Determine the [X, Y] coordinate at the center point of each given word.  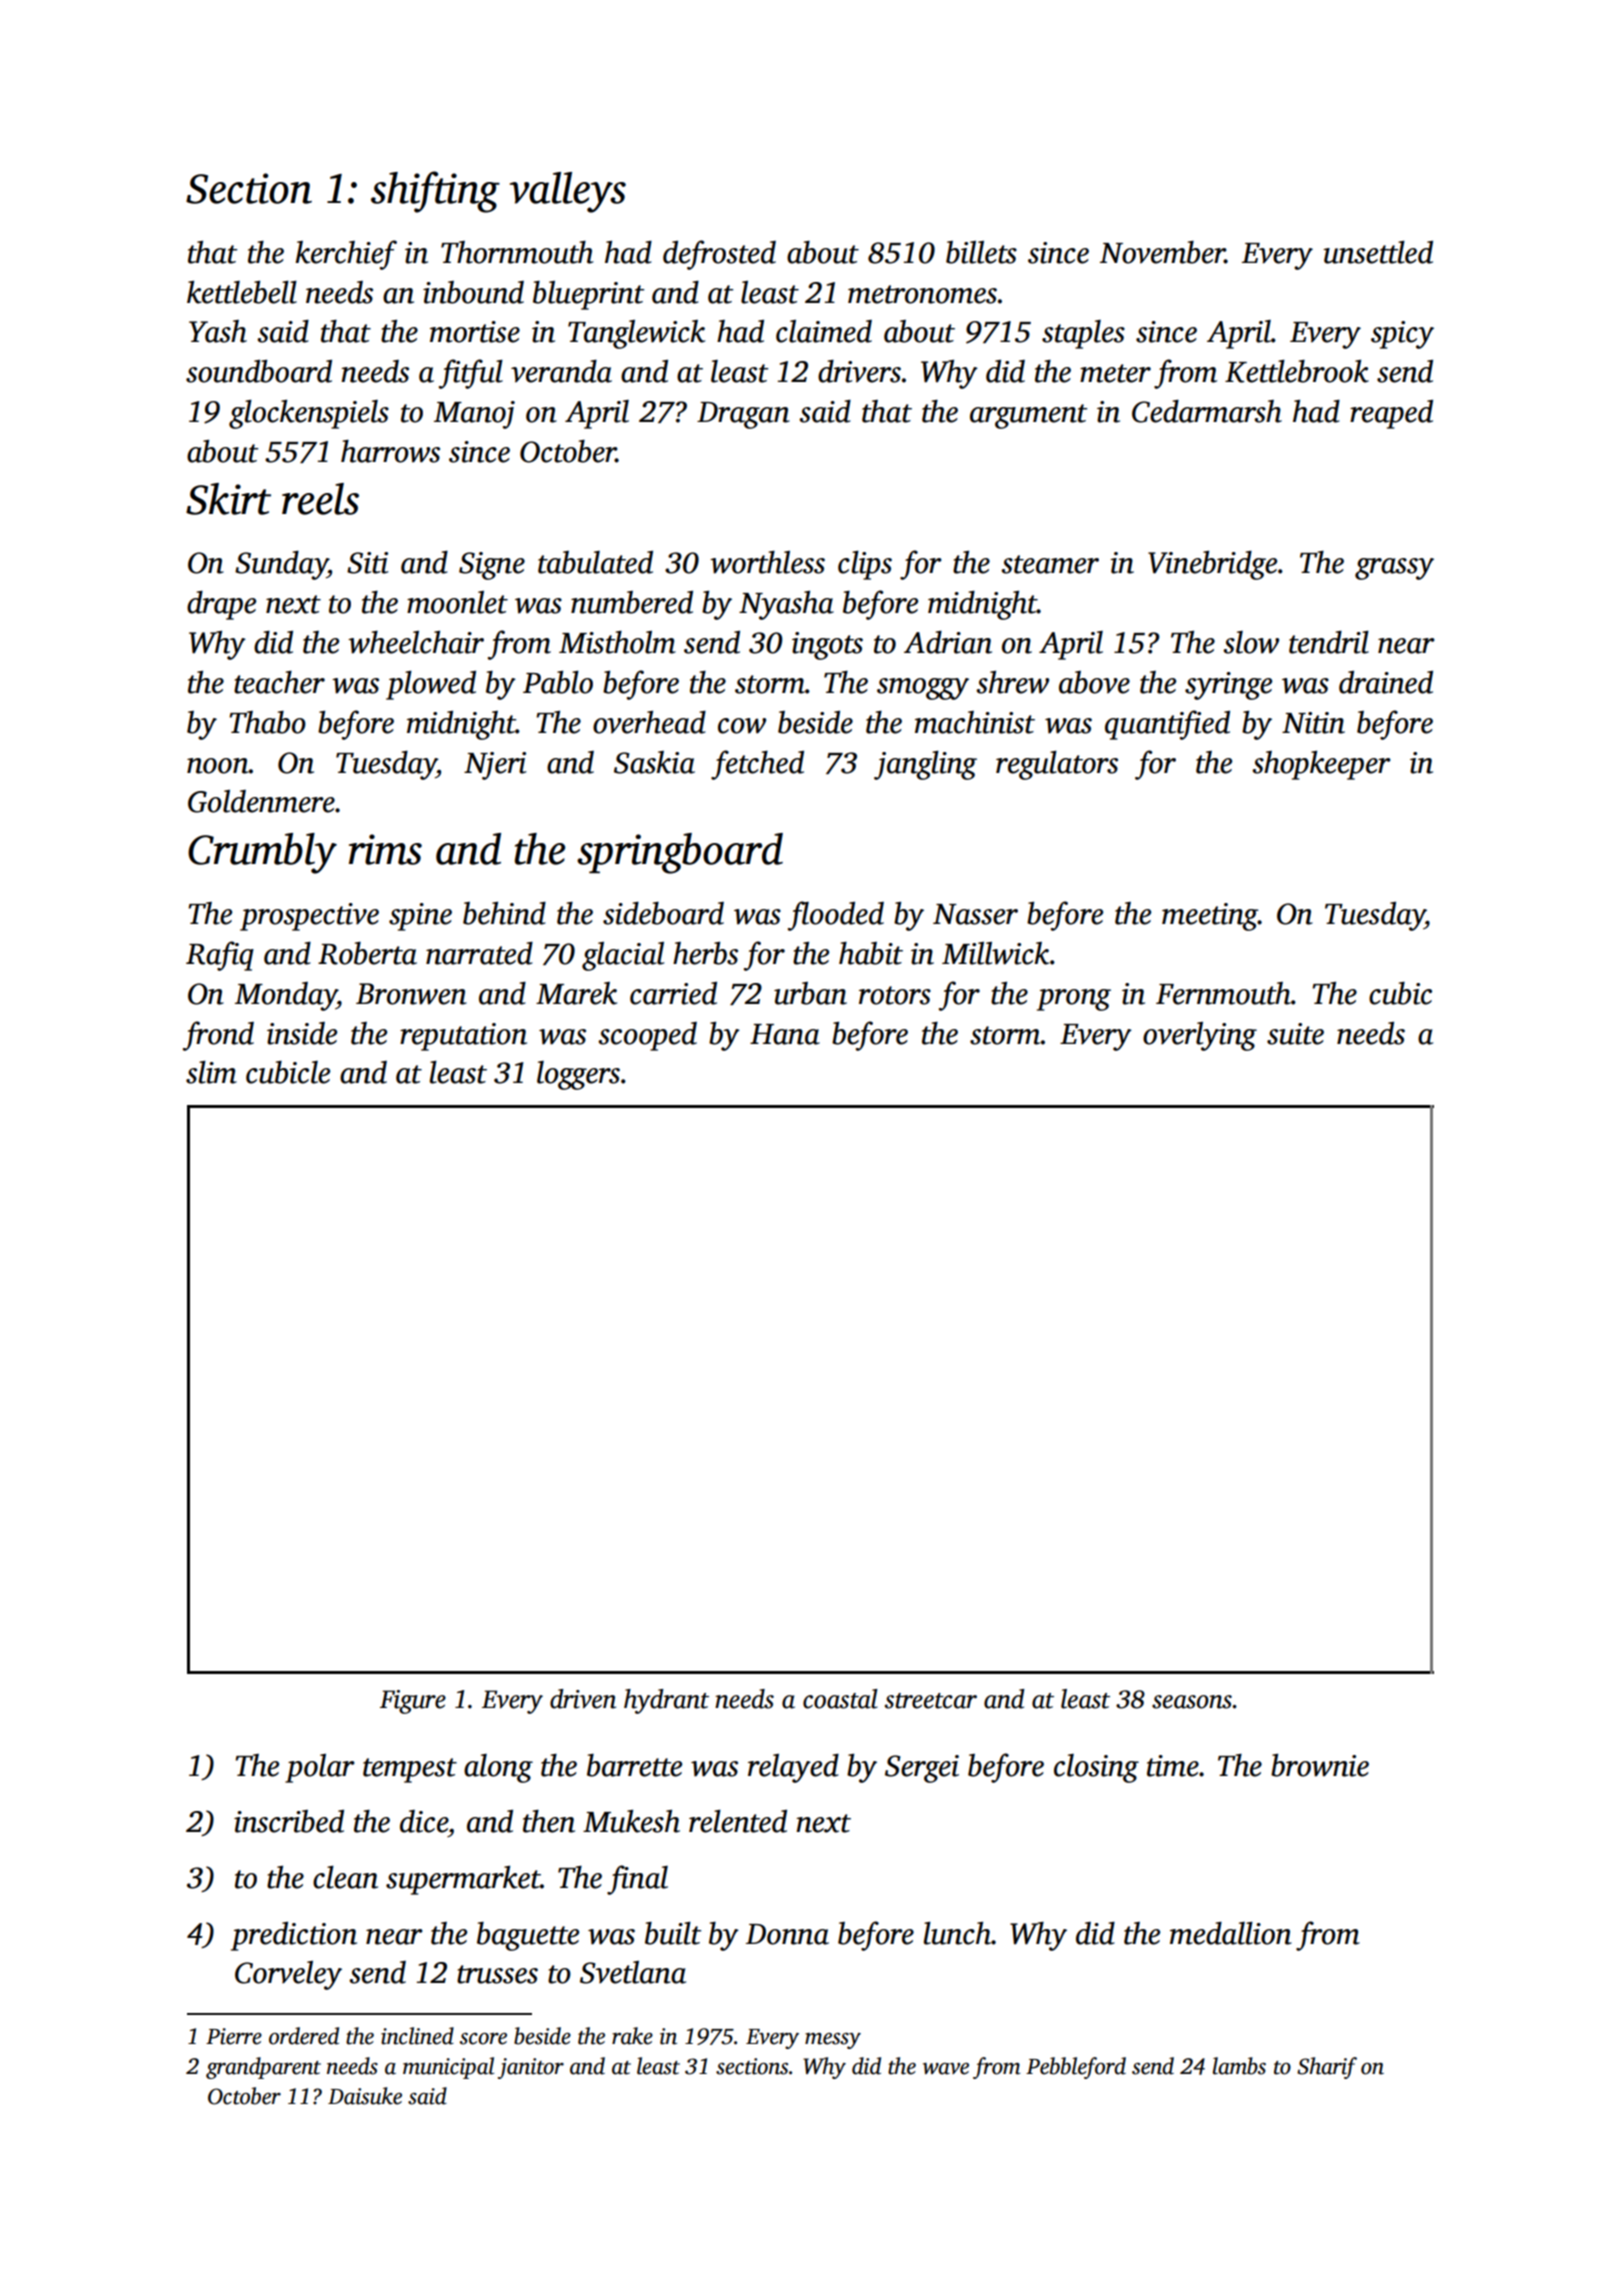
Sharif [1327, 2068]
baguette [528, 1936]
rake [632, 2036]
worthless [767, 562]
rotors [895, 995]
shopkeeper [1321, 765]
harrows [390, 451]
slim [211, 1072]
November [1162, 252]
